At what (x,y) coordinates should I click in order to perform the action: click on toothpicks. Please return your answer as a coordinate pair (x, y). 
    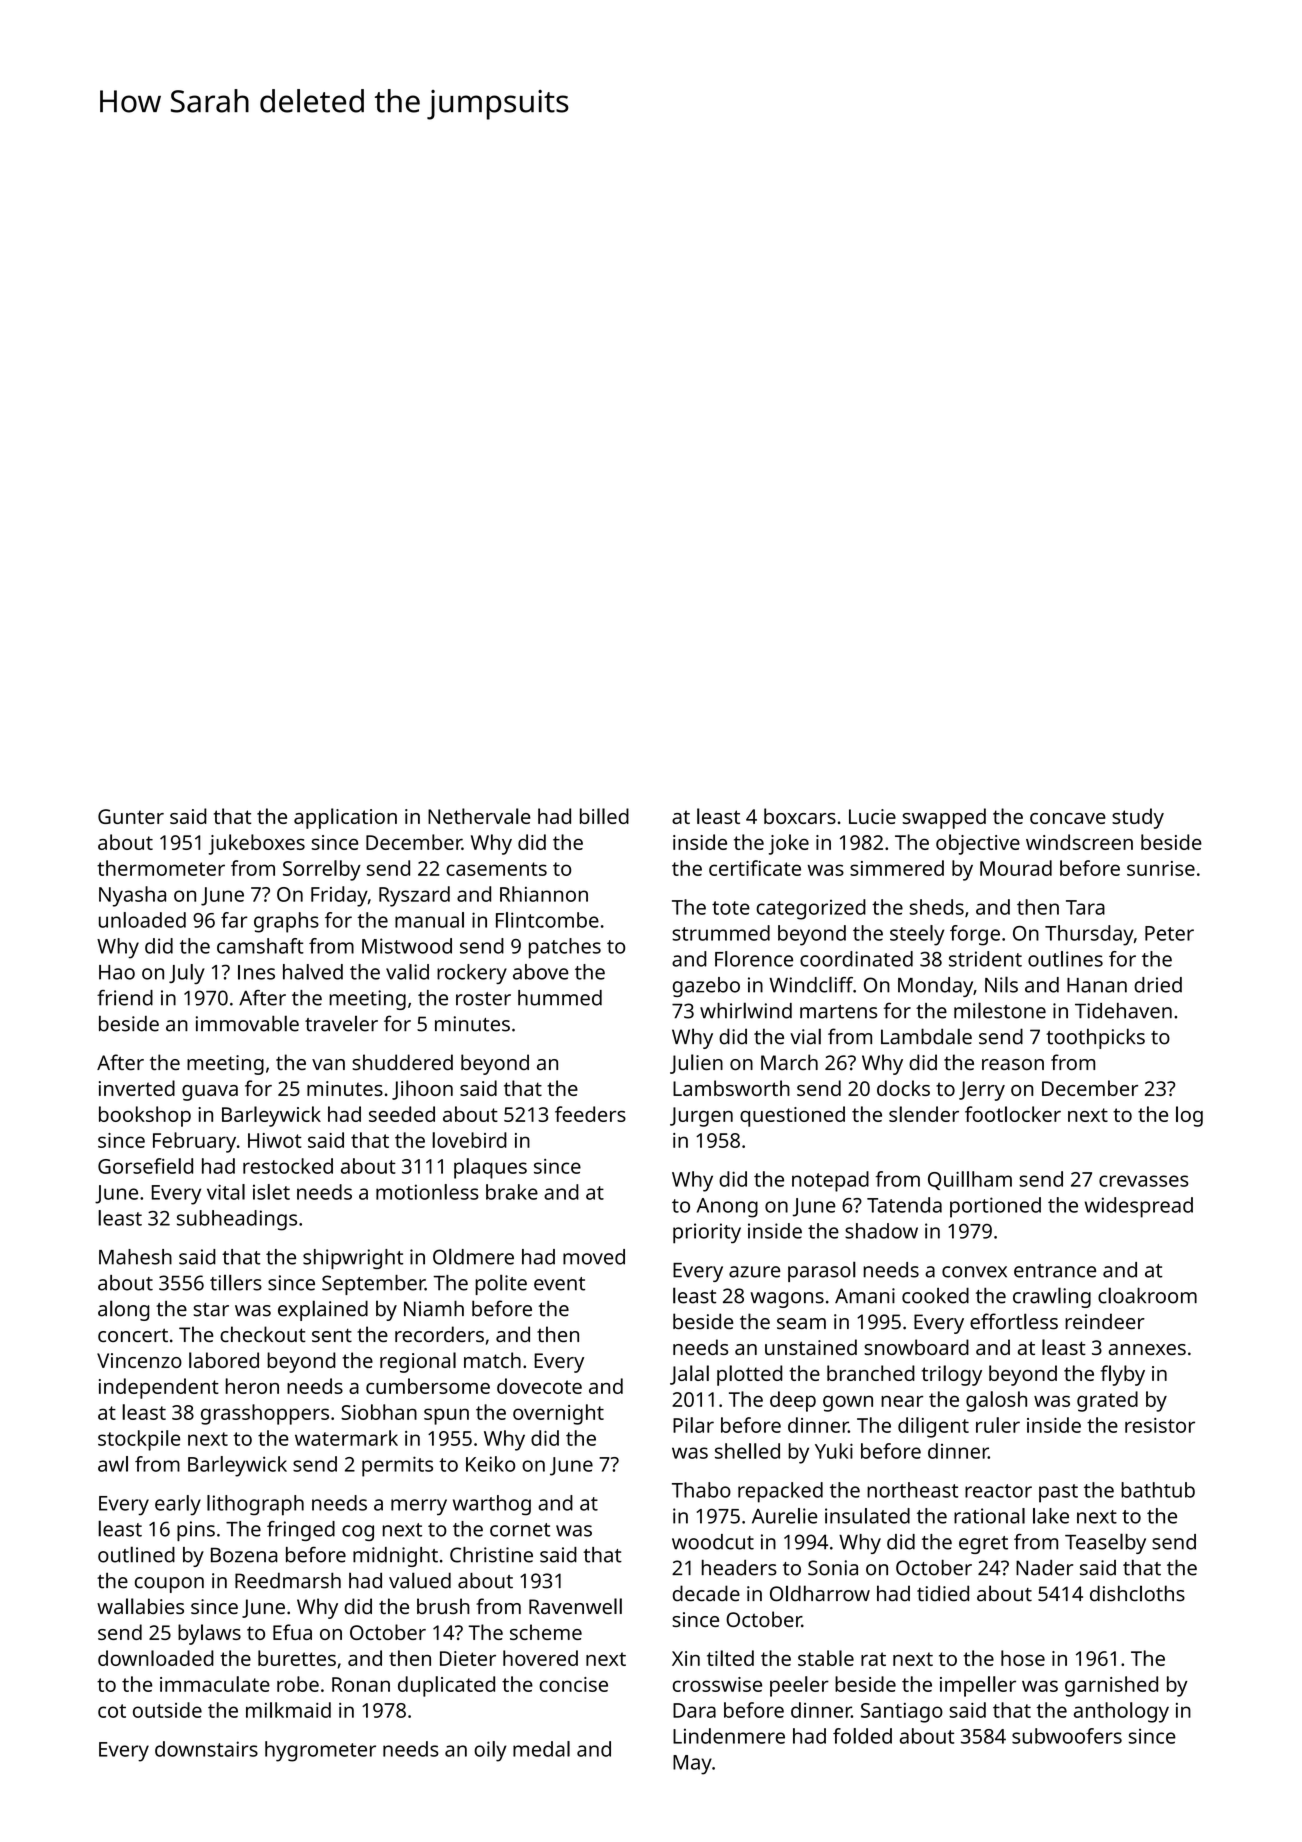
    Looking at the image, I should click on (1095, 1038).
